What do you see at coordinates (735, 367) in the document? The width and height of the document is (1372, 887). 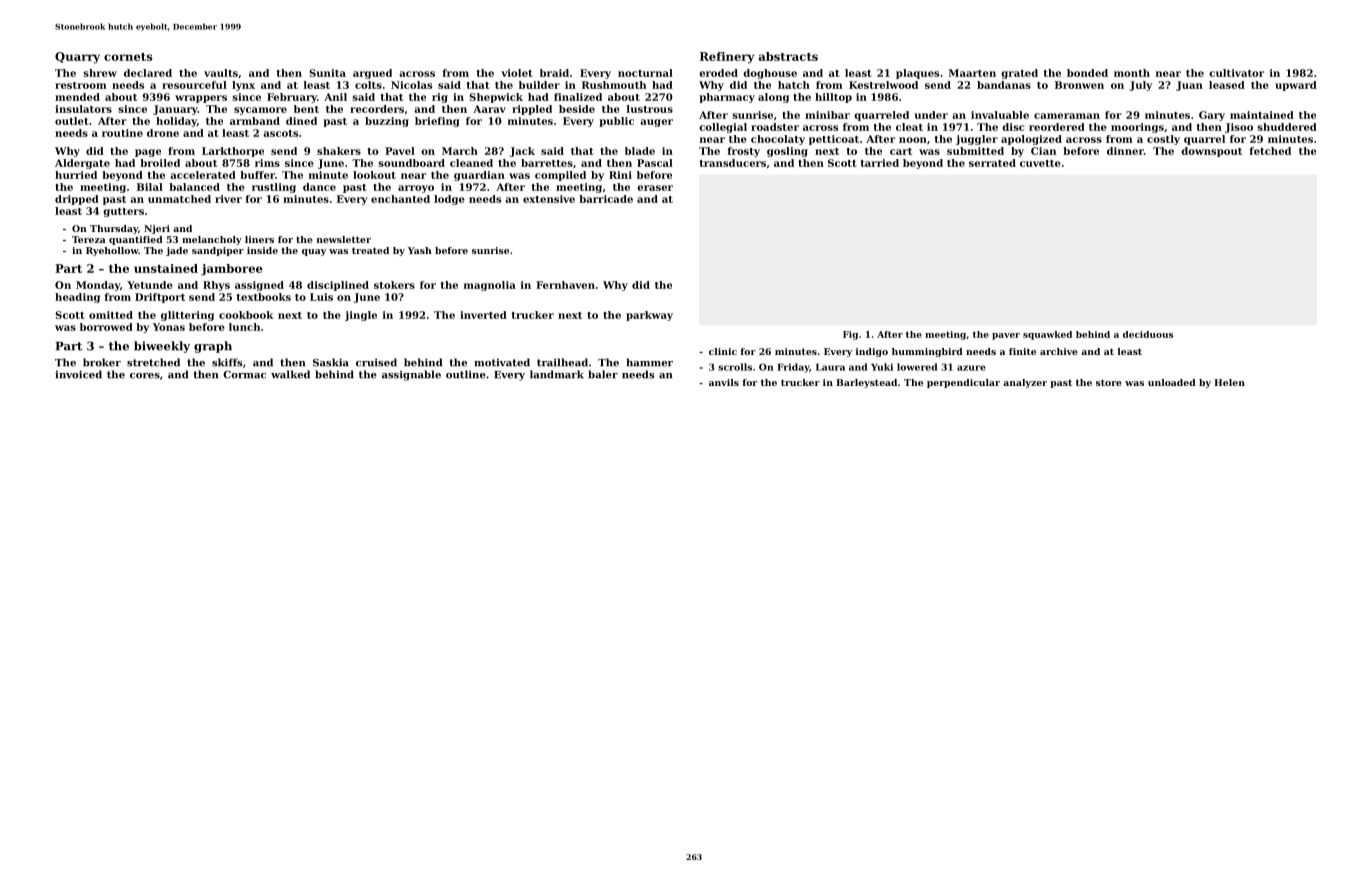 I see `scrolls` at bounding box center [735, 367].
